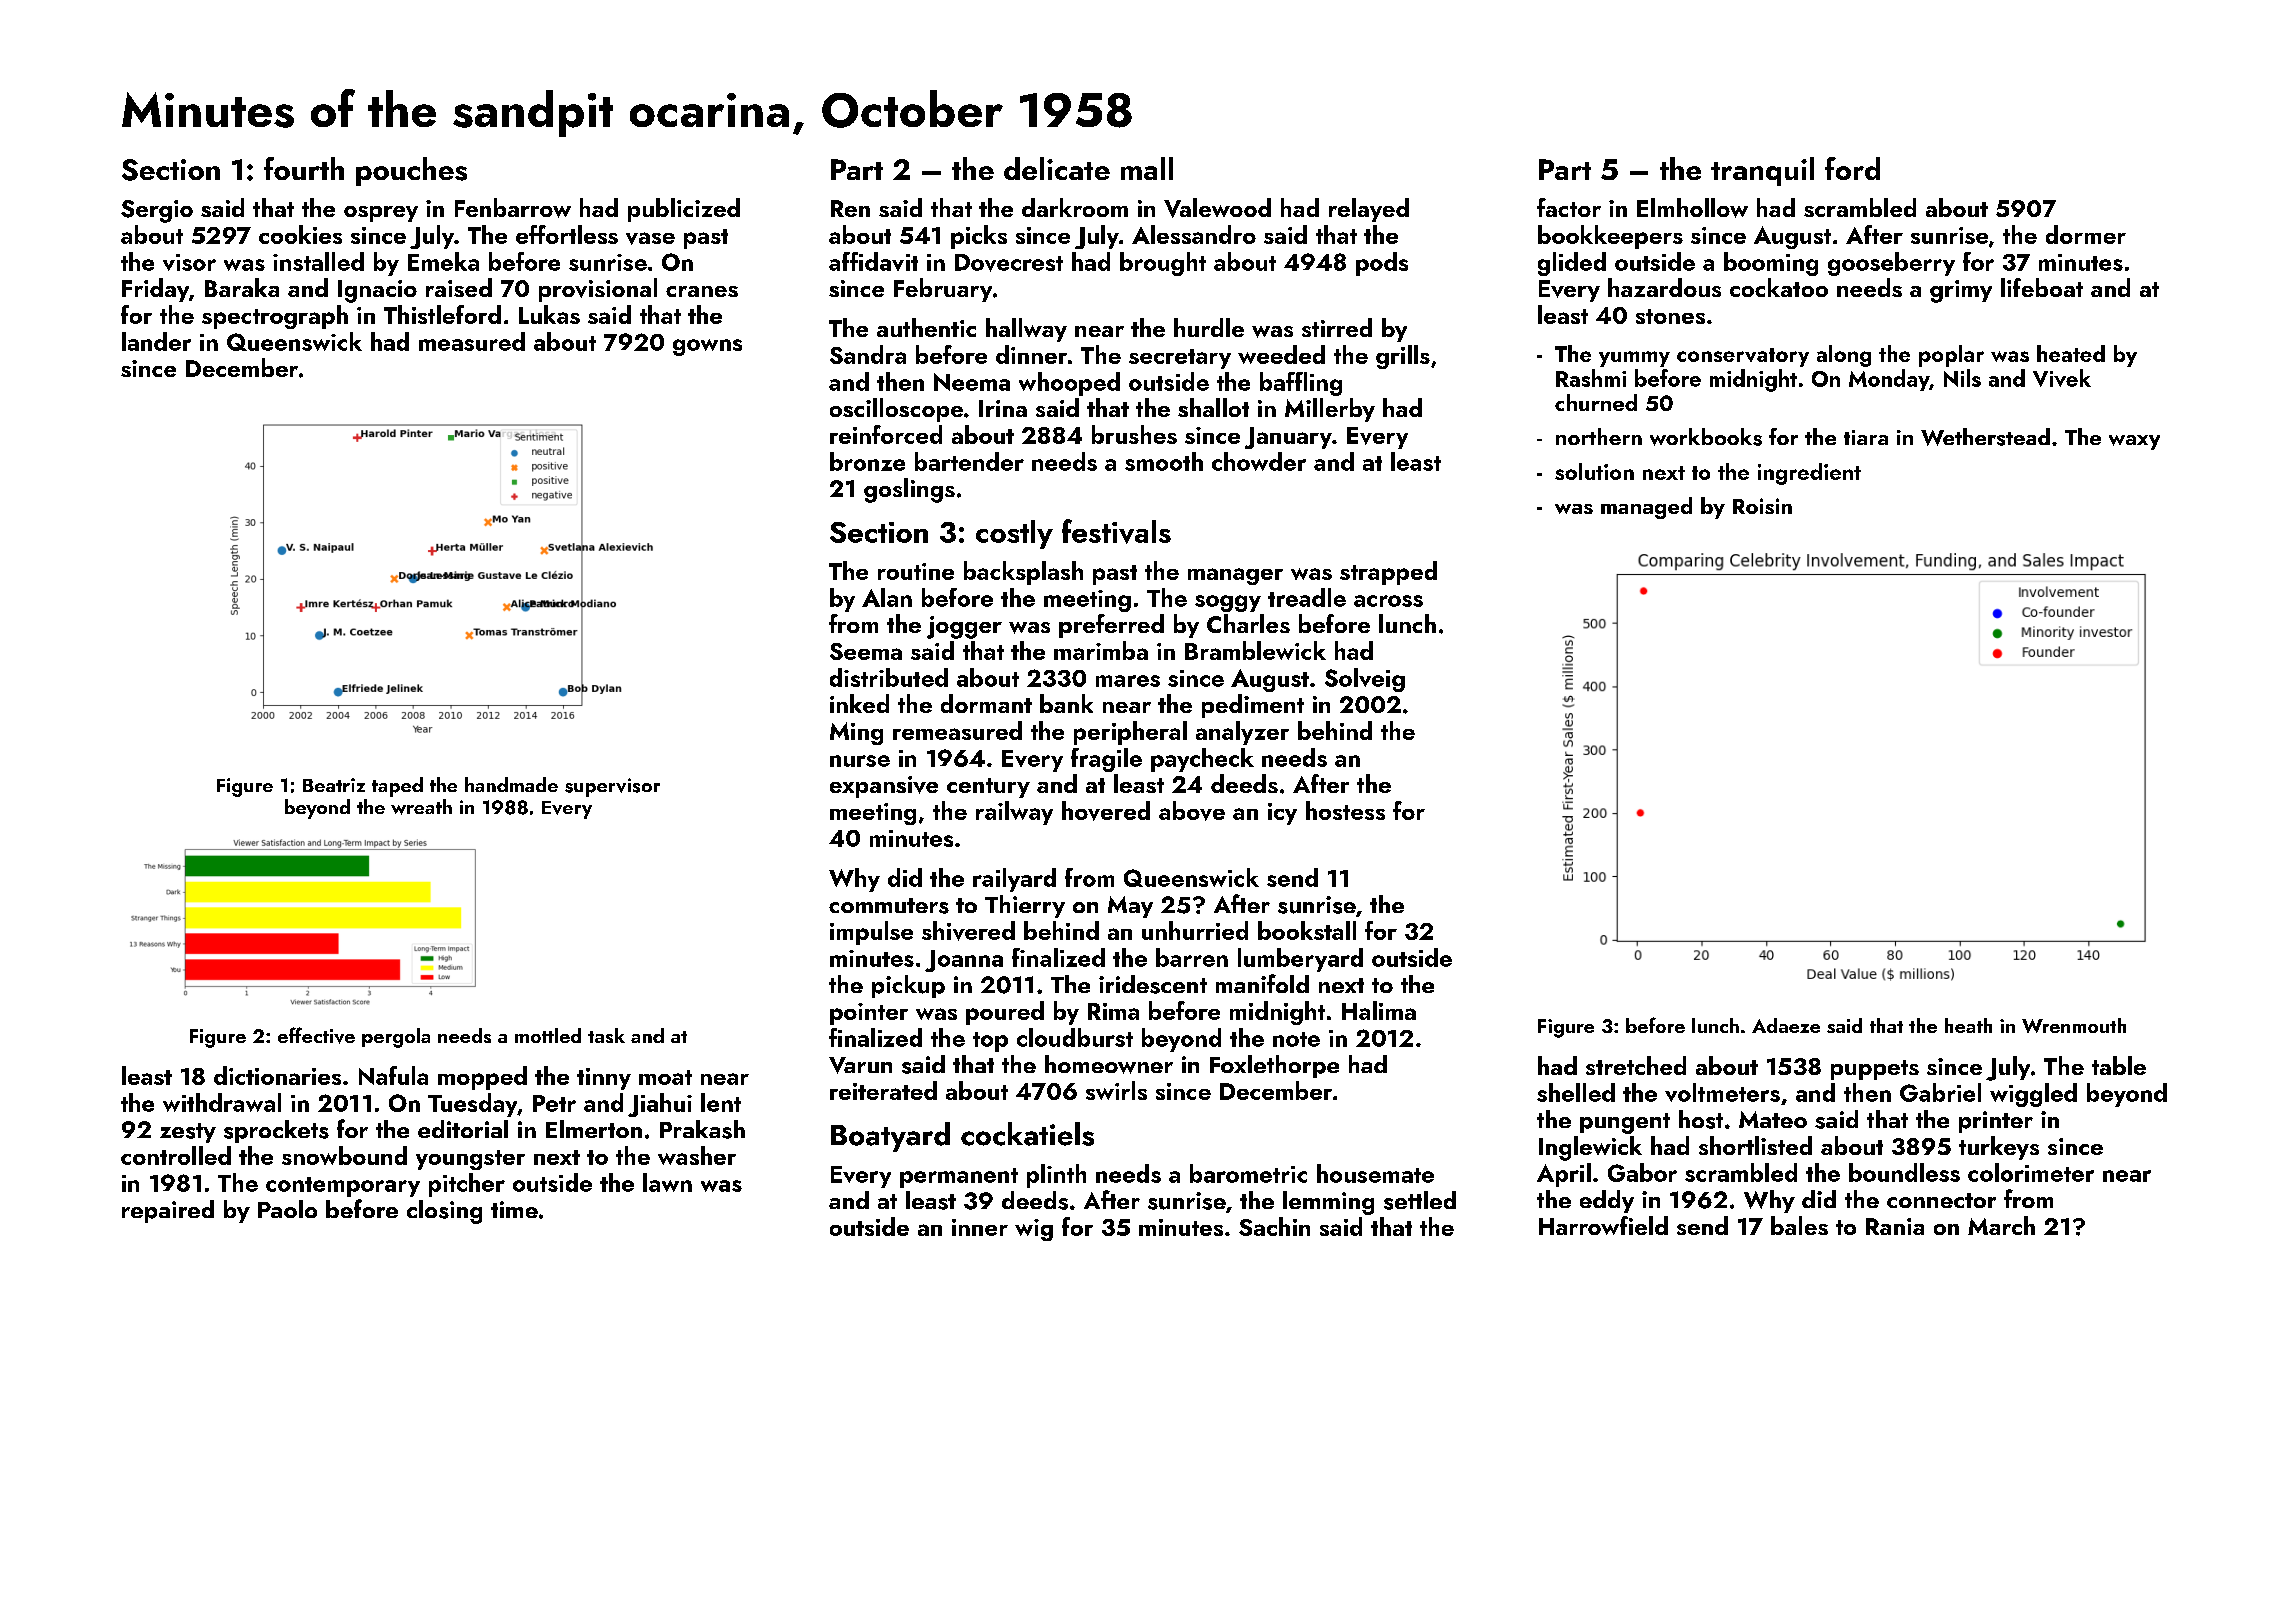 The height and width of the screenshot is (1620, 2292). What do you see at coordinates (276, 1131) in the screenshot?
I see `sprockets` at bounding box center [276, 1131].
